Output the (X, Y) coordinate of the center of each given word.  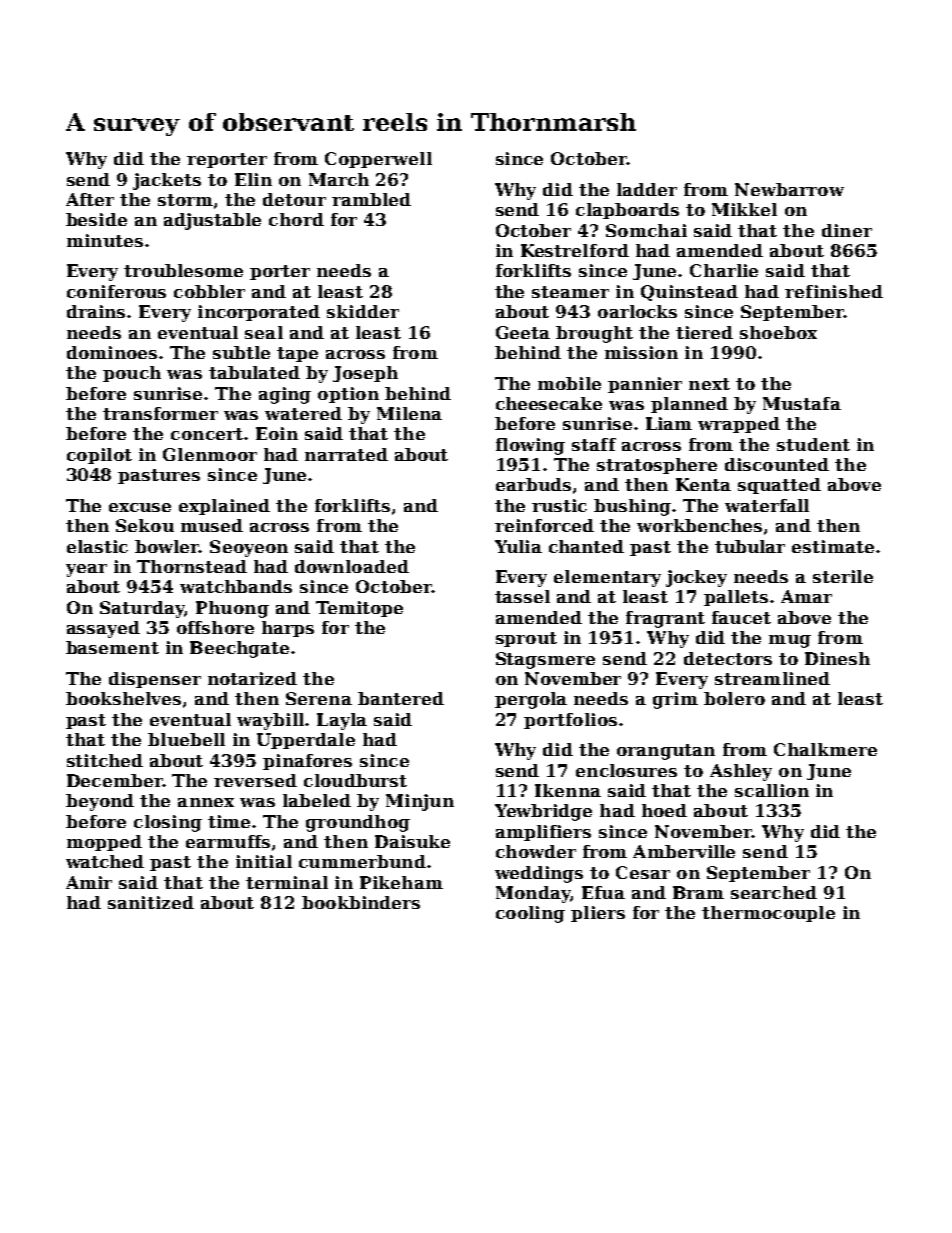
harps (288, 629)
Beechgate (239, 649)
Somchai (646, 230)
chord (296, 219)
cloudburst (355, 780)
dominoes (112, 352)
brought (594, 334)
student (813, 444)
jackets (167, 181)
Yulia (518, 546)
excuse (140, 507)
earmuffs (228, 841)
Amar (806, 596)
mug (790, 641)
